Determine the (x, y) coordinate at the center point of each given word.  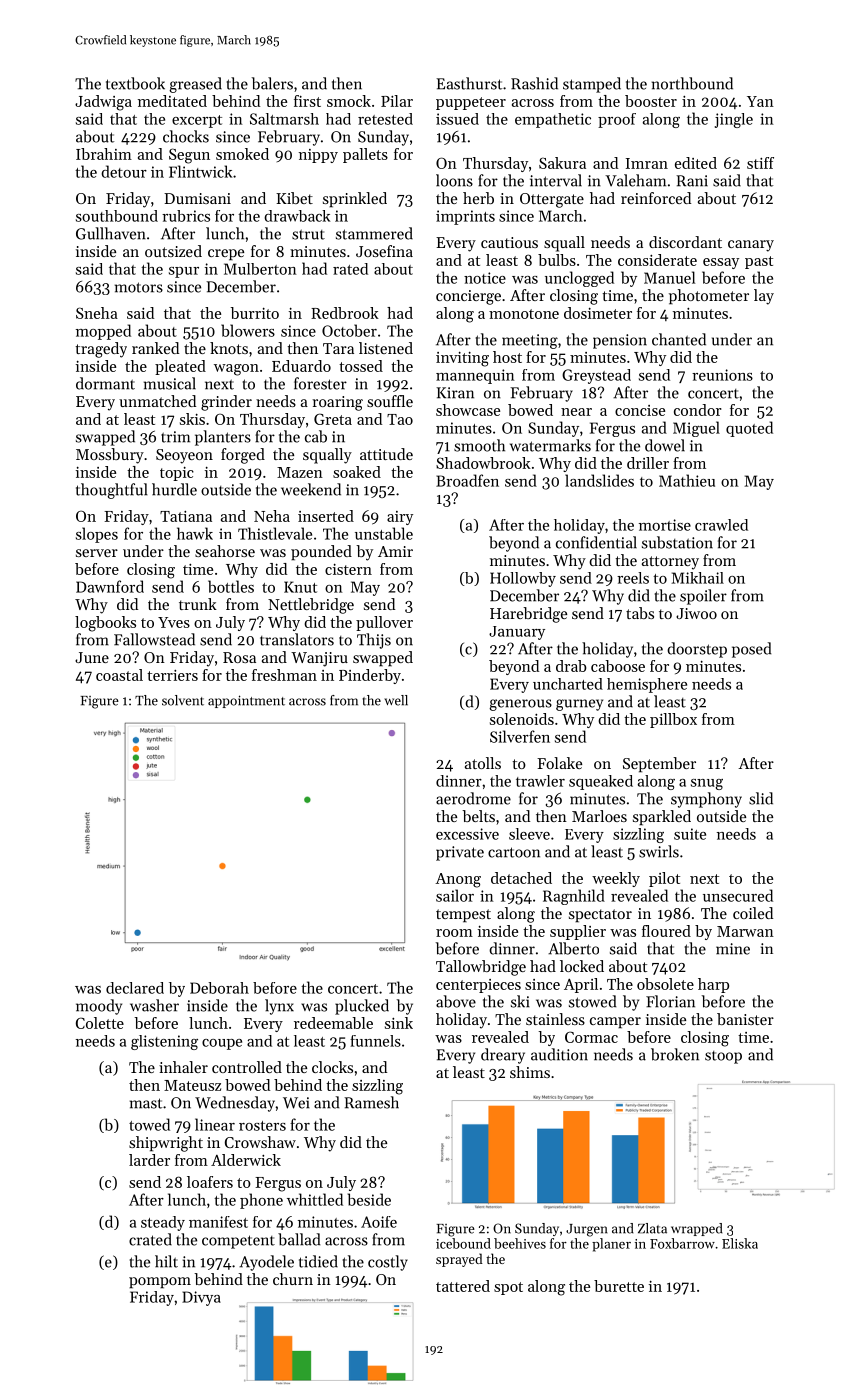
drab (571, 666)
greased (195, 85)
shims (530, 1072)
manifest (218, 1222)
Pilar (397, 101)
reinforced (656, 198)
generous (520, 705)
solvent (183, 700)
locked (582, 966)
